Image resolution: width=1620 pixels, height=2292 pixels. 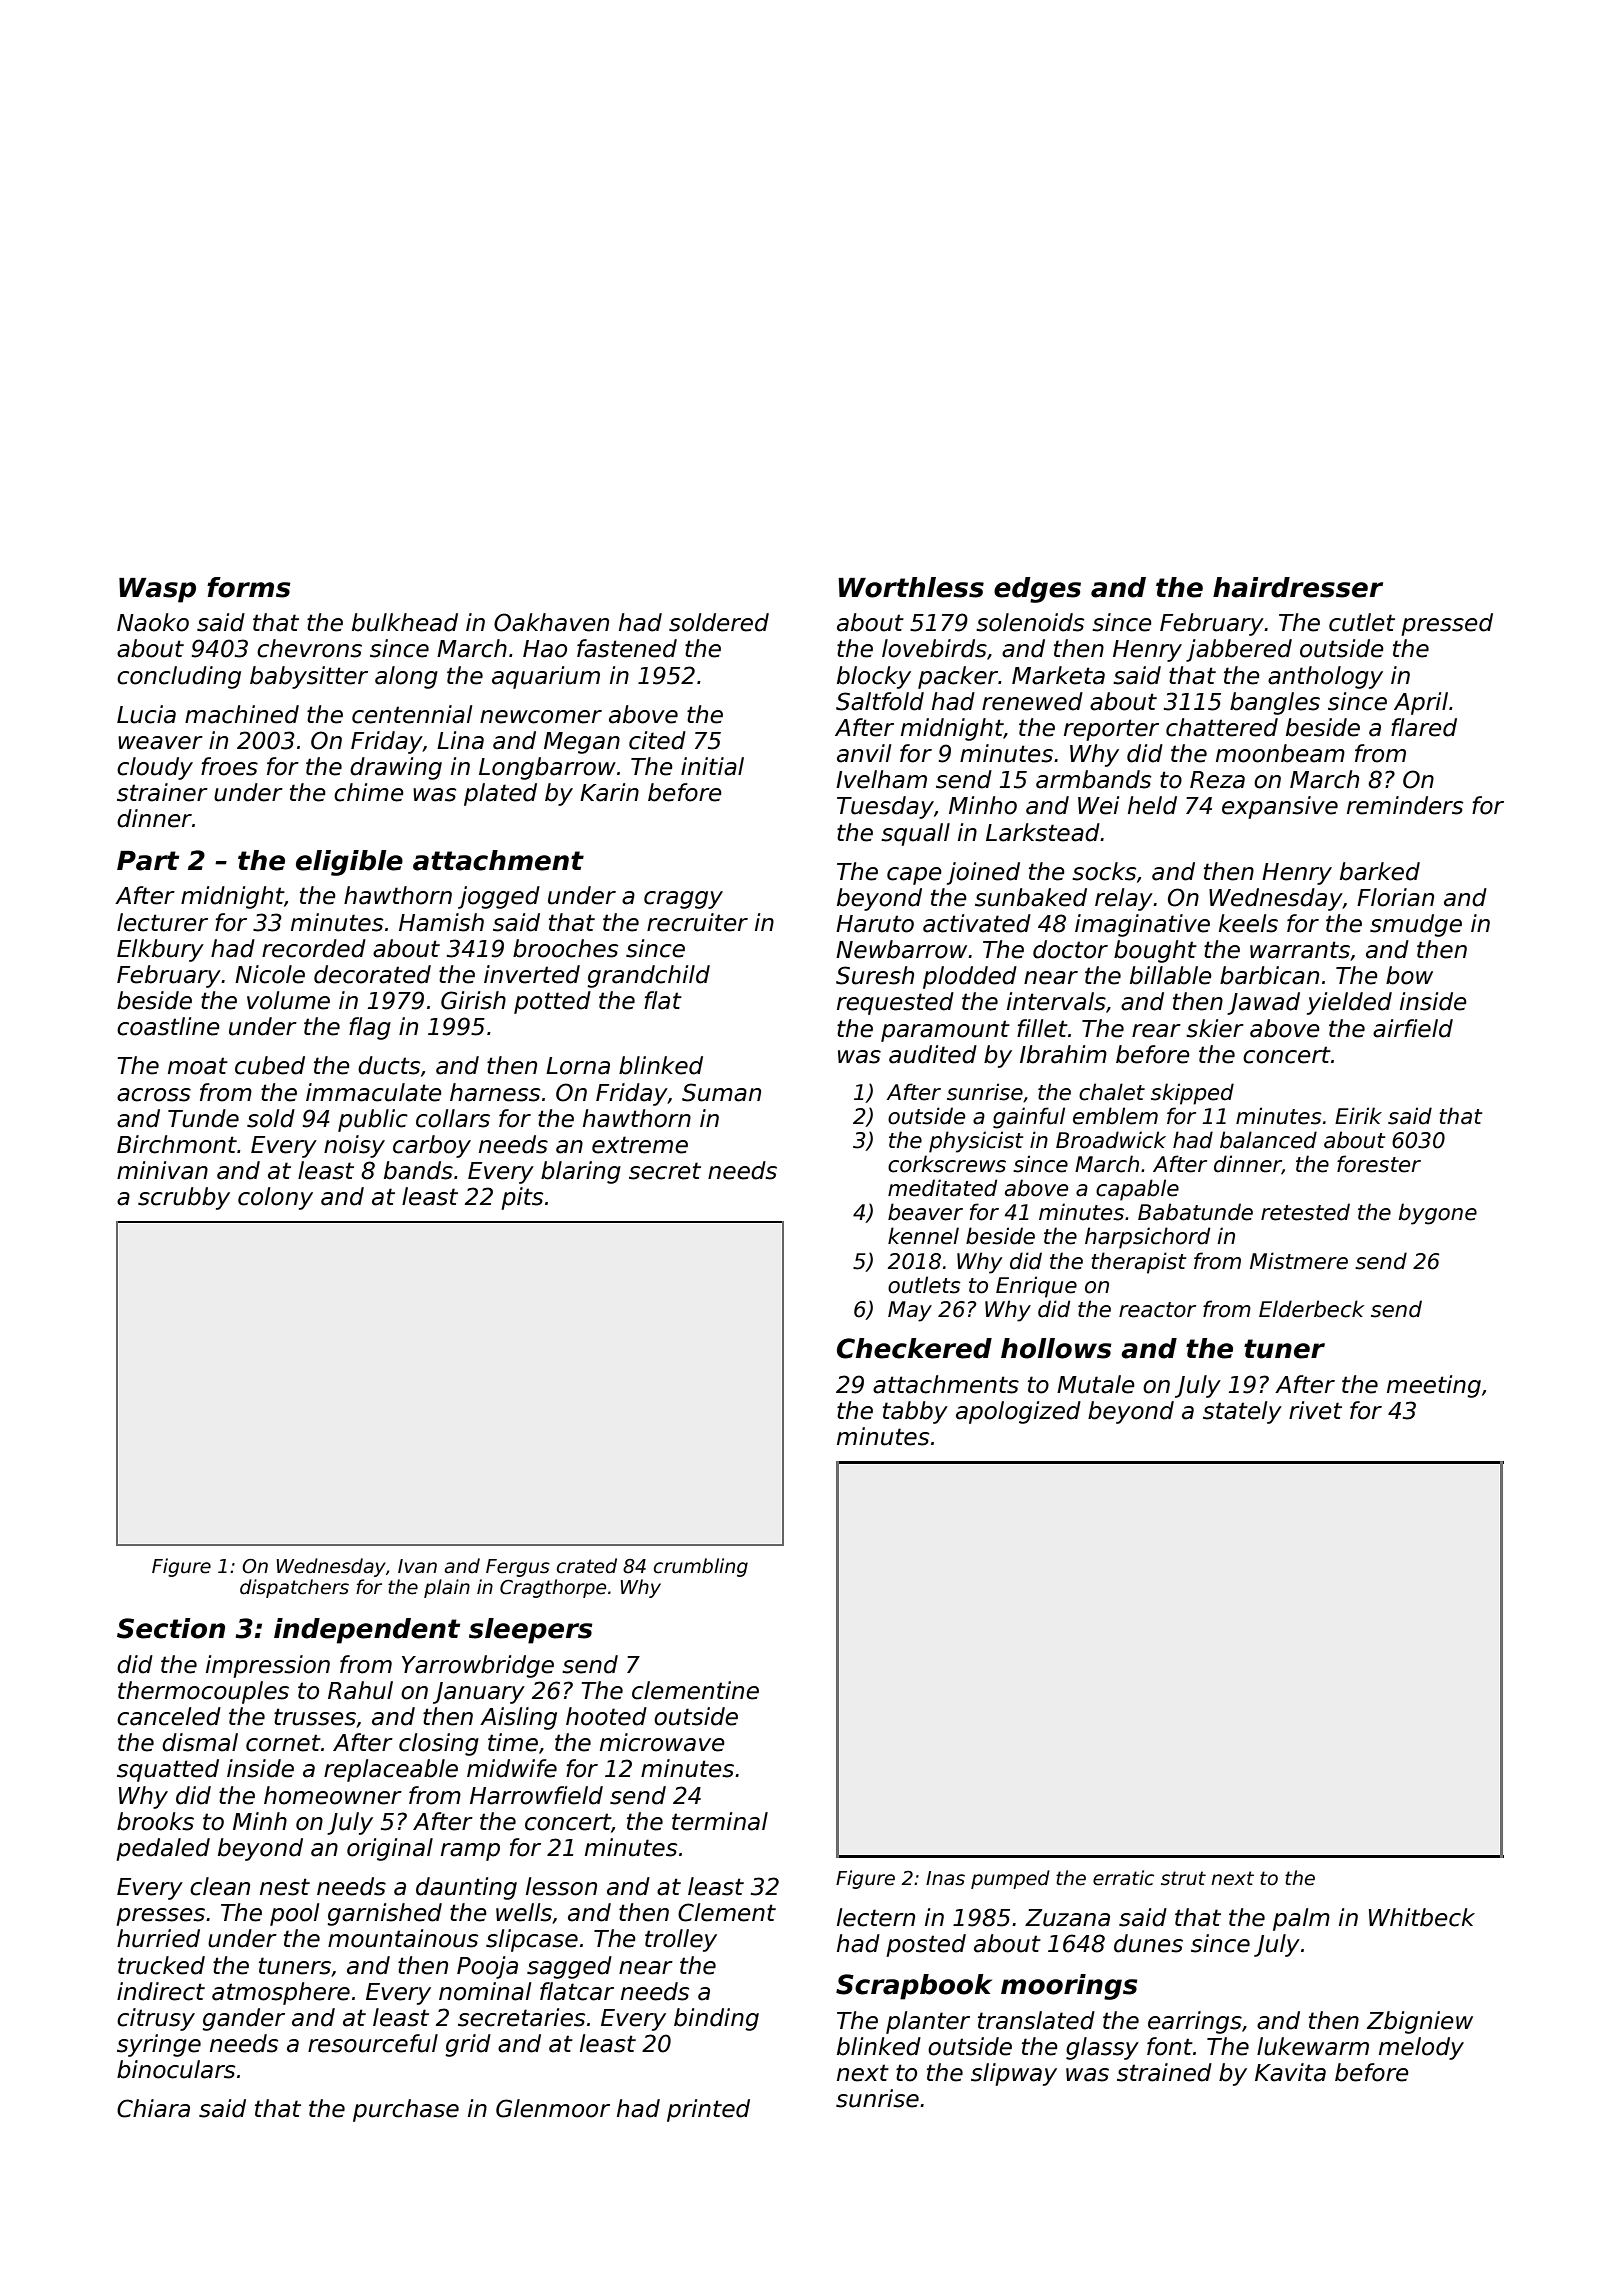 What do you see at coordinates (1138, 1263) in the image?
I see `therapist` at bounding box center [1138, 1263].
